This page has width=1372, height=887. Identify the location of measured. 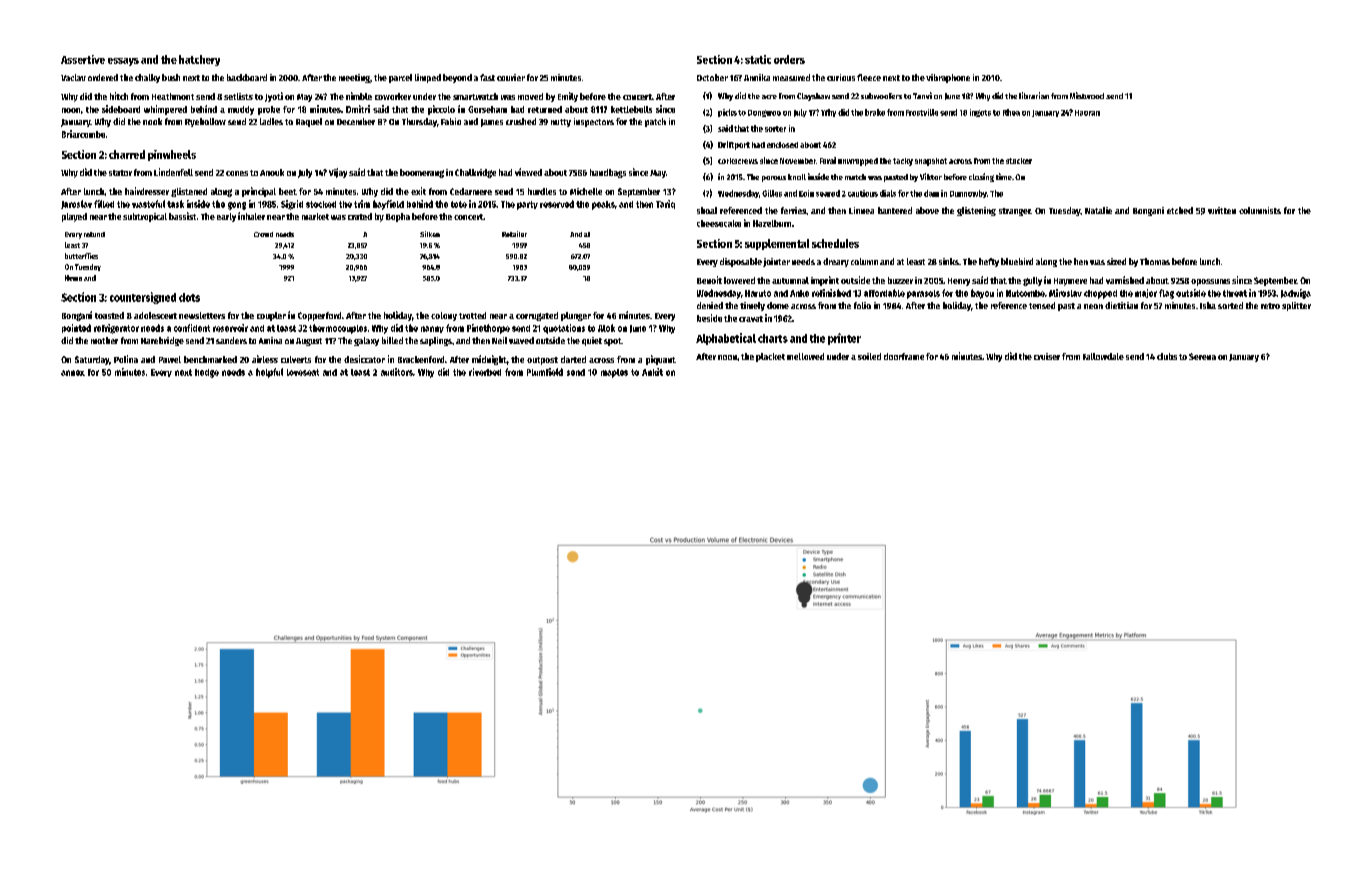
(791, 77).
